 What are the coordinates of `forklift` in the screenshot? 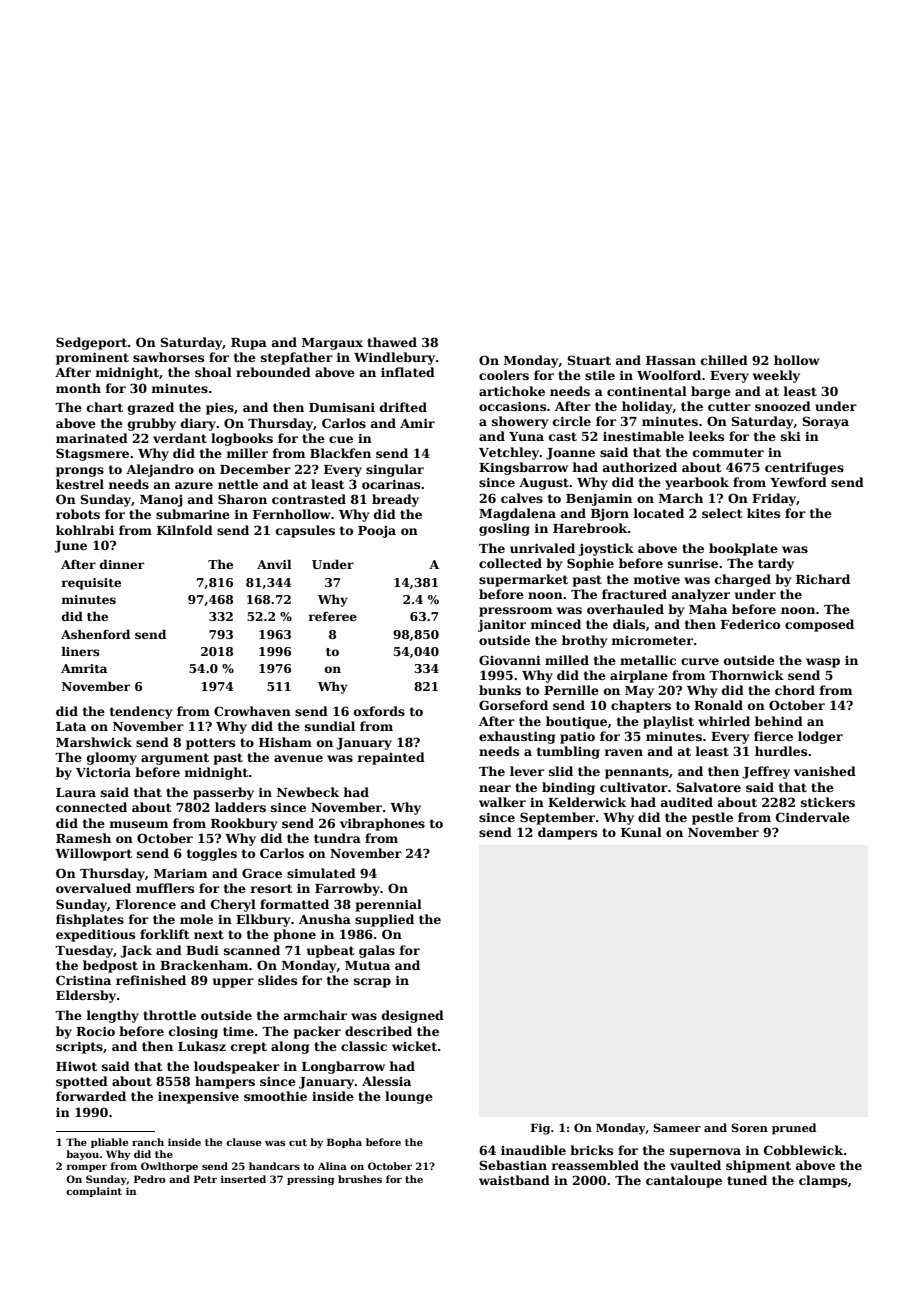 It's located at (165, 934).
